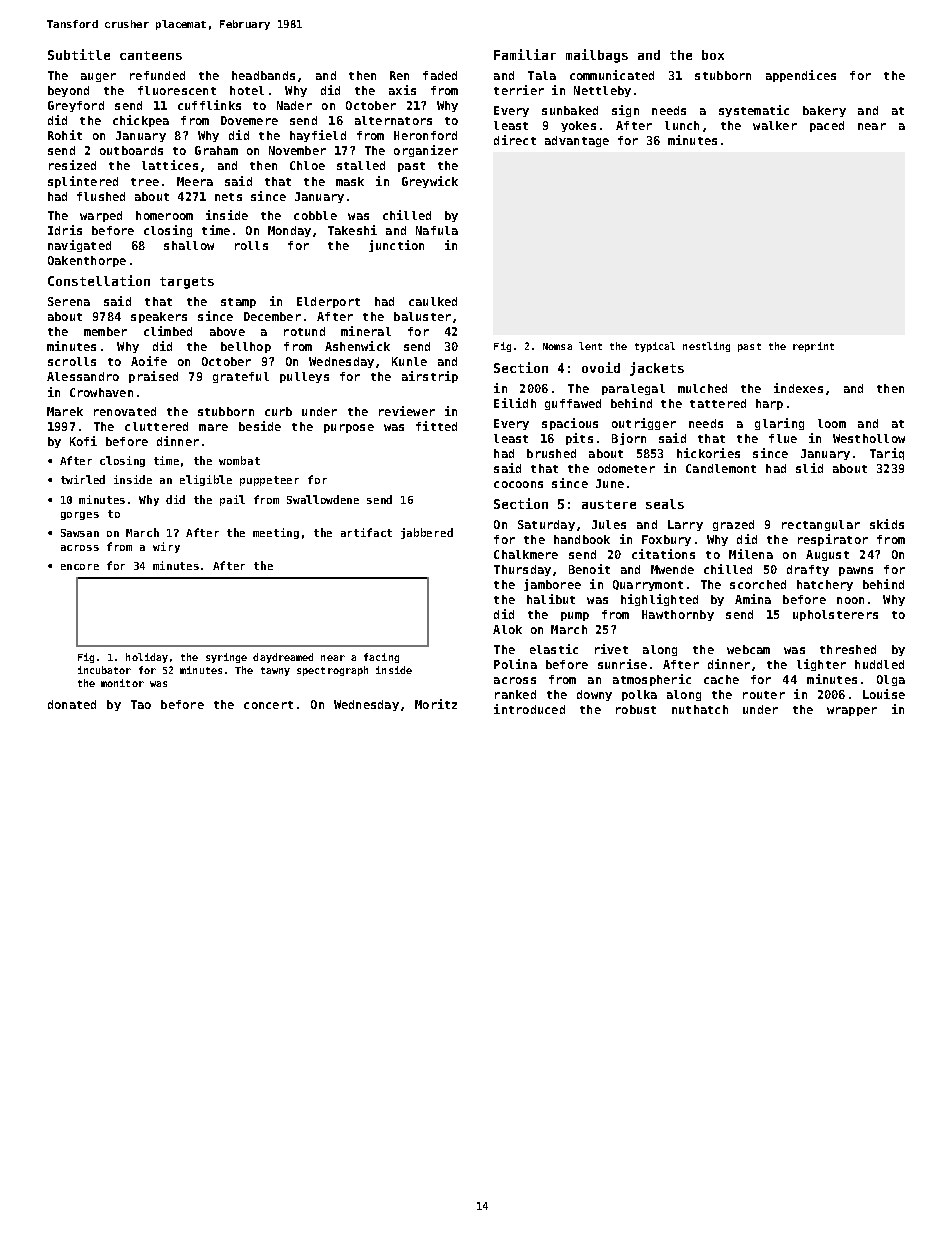 The image size is (952, 1233). I want to click on donated, so click(72, 704).
